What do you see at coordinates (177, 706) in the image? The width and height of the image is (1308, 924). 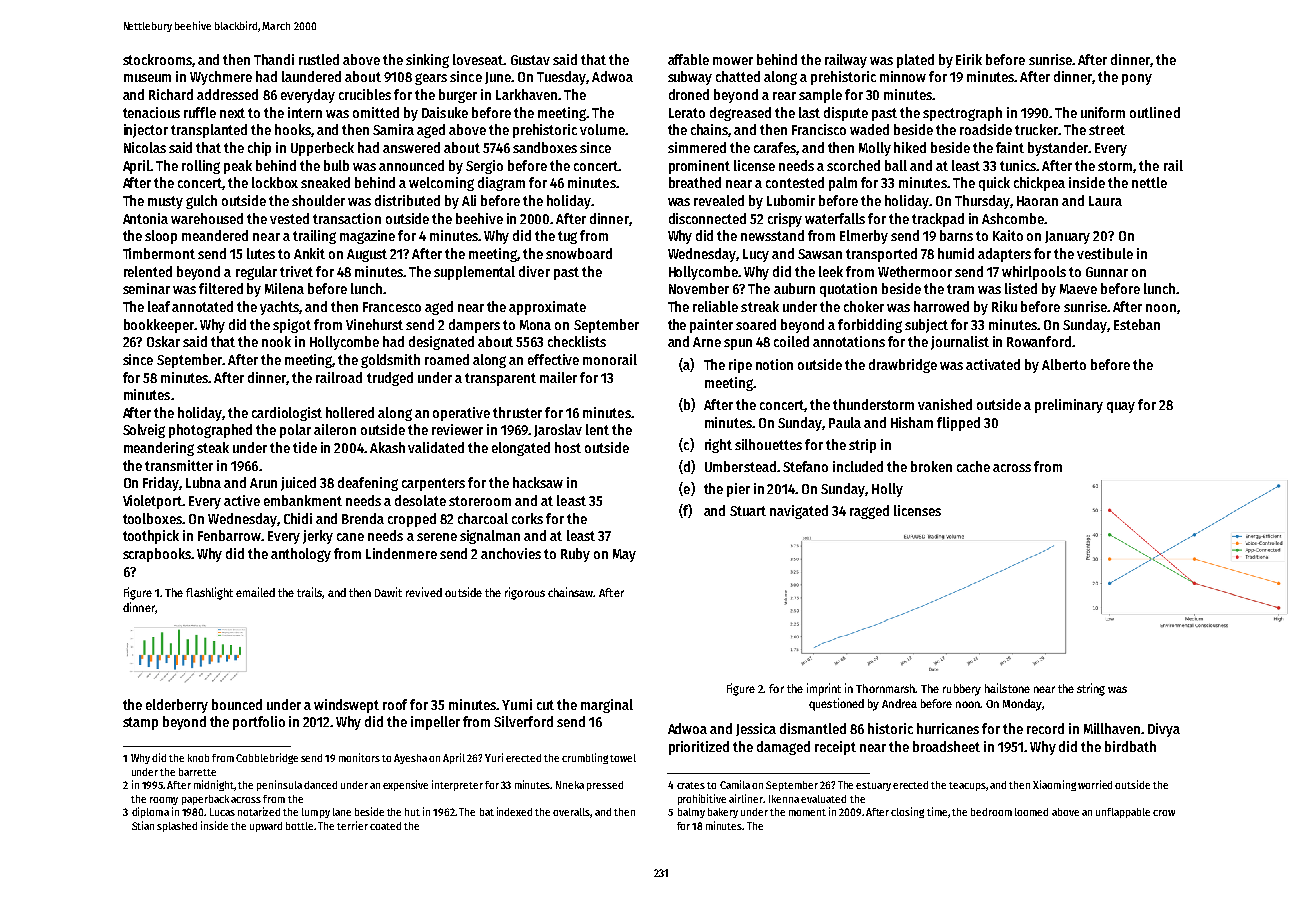 I see `elderberry` at bounding box center [177, 706].
